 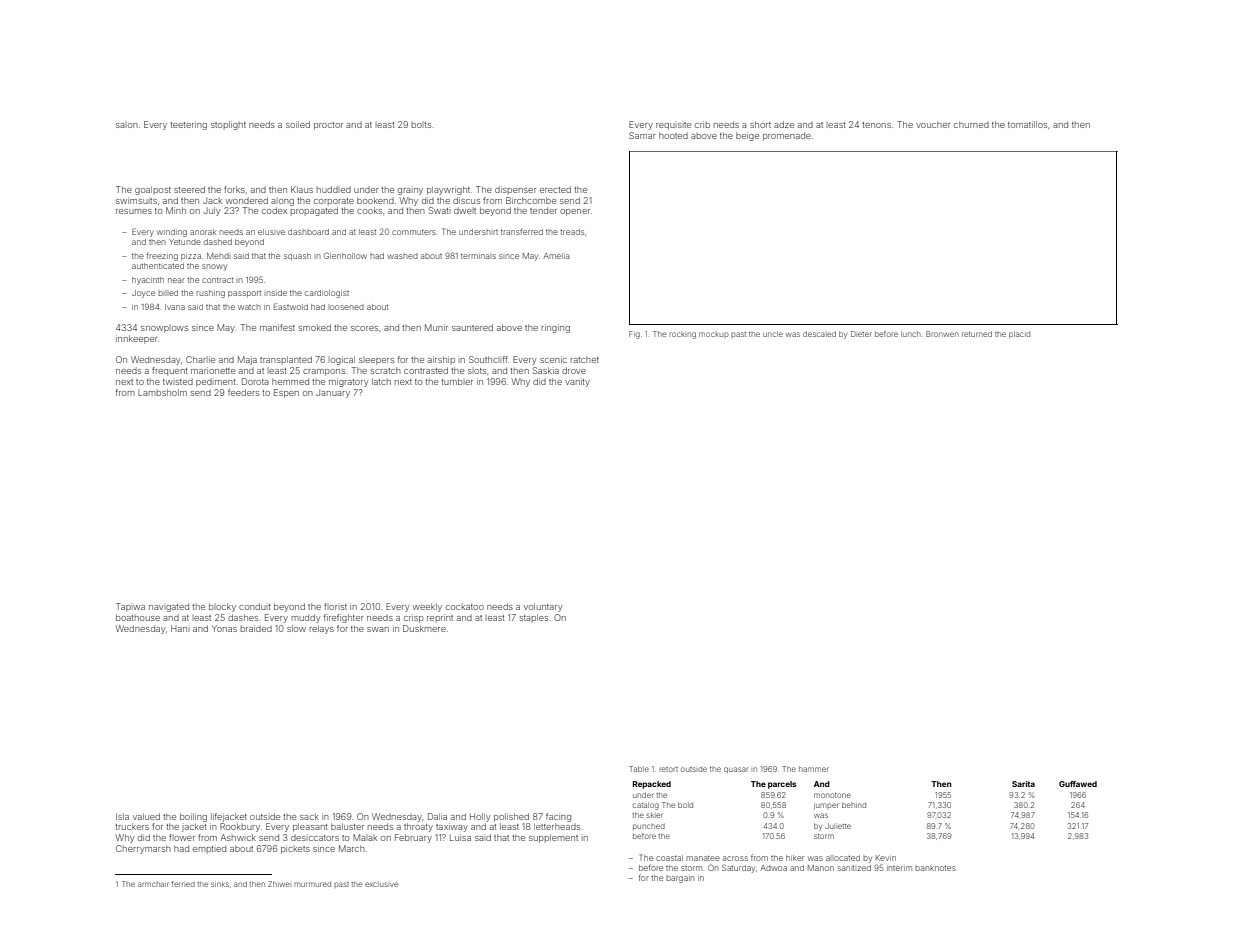 What do you see at coordinates (543, 607) in the page?
I see `voluntary` at bounding box center [543, 607].
